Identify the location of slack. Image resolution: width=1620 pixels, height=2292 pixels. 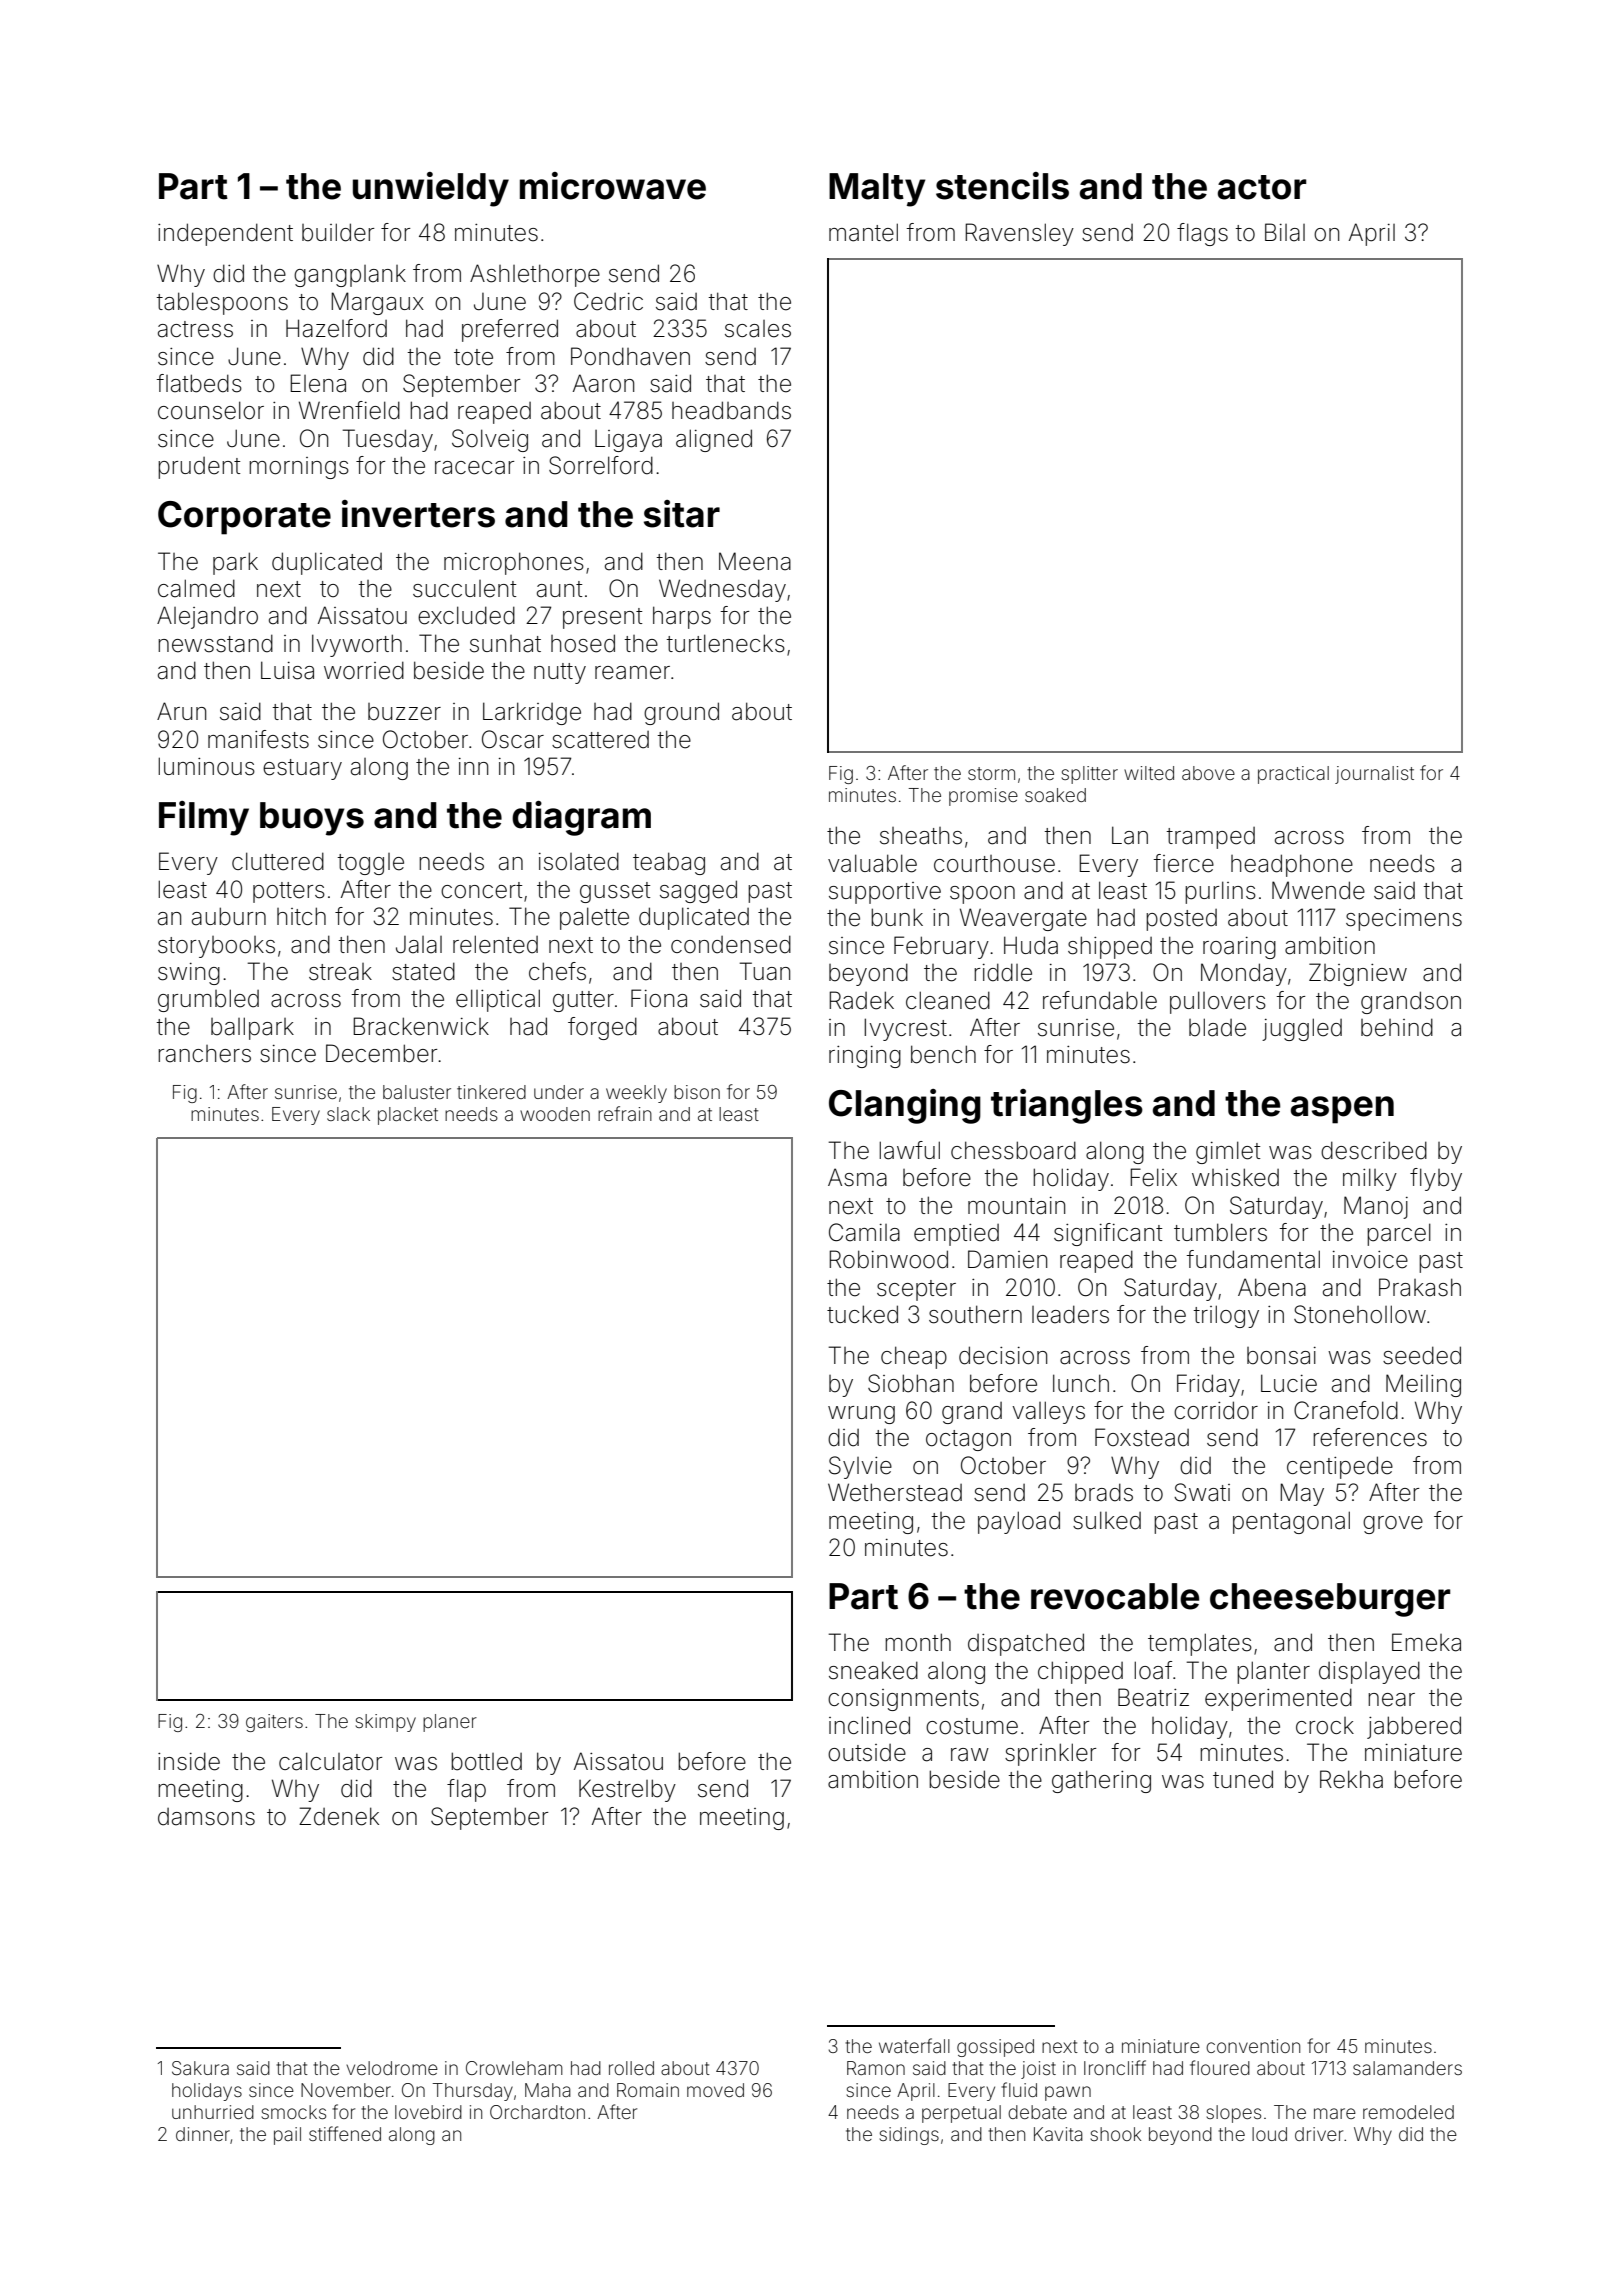
(348, 1114).
